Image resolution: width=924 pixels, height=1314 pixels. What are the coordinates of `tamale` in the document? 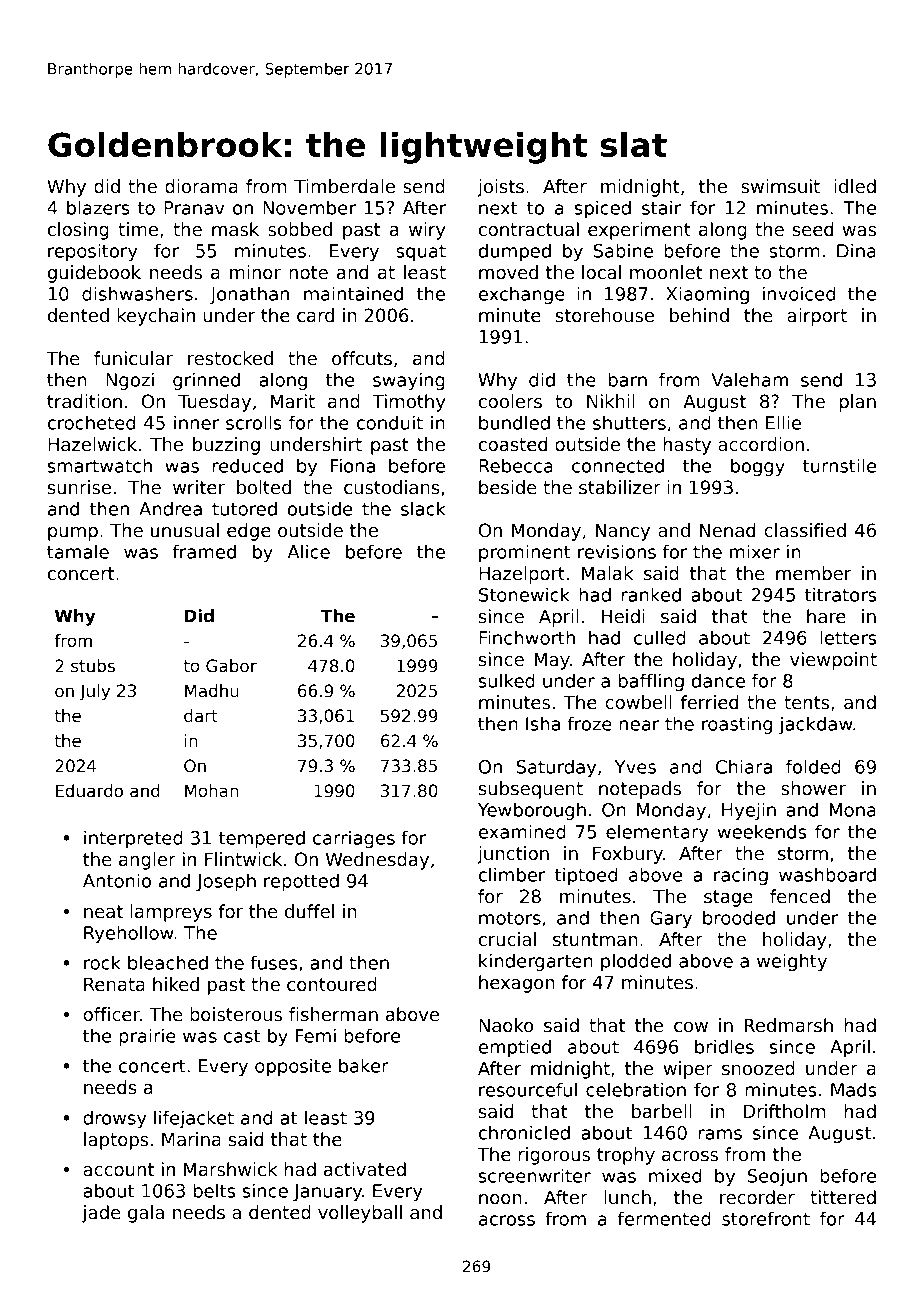 It's located at (78, 551).
